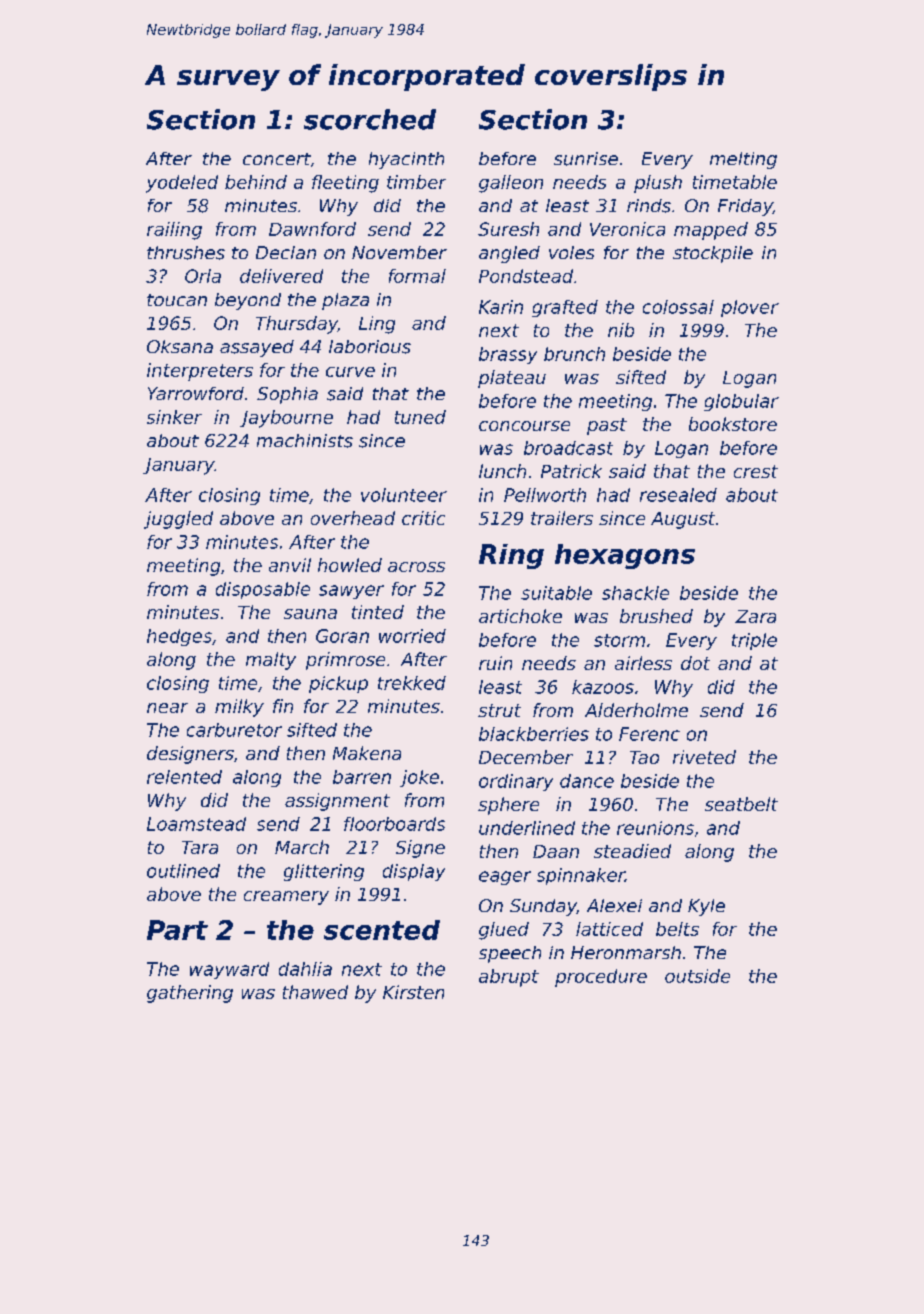 The width and height of the document is (924, 1314). I want to click on Kirsten, so click(413, 992).
